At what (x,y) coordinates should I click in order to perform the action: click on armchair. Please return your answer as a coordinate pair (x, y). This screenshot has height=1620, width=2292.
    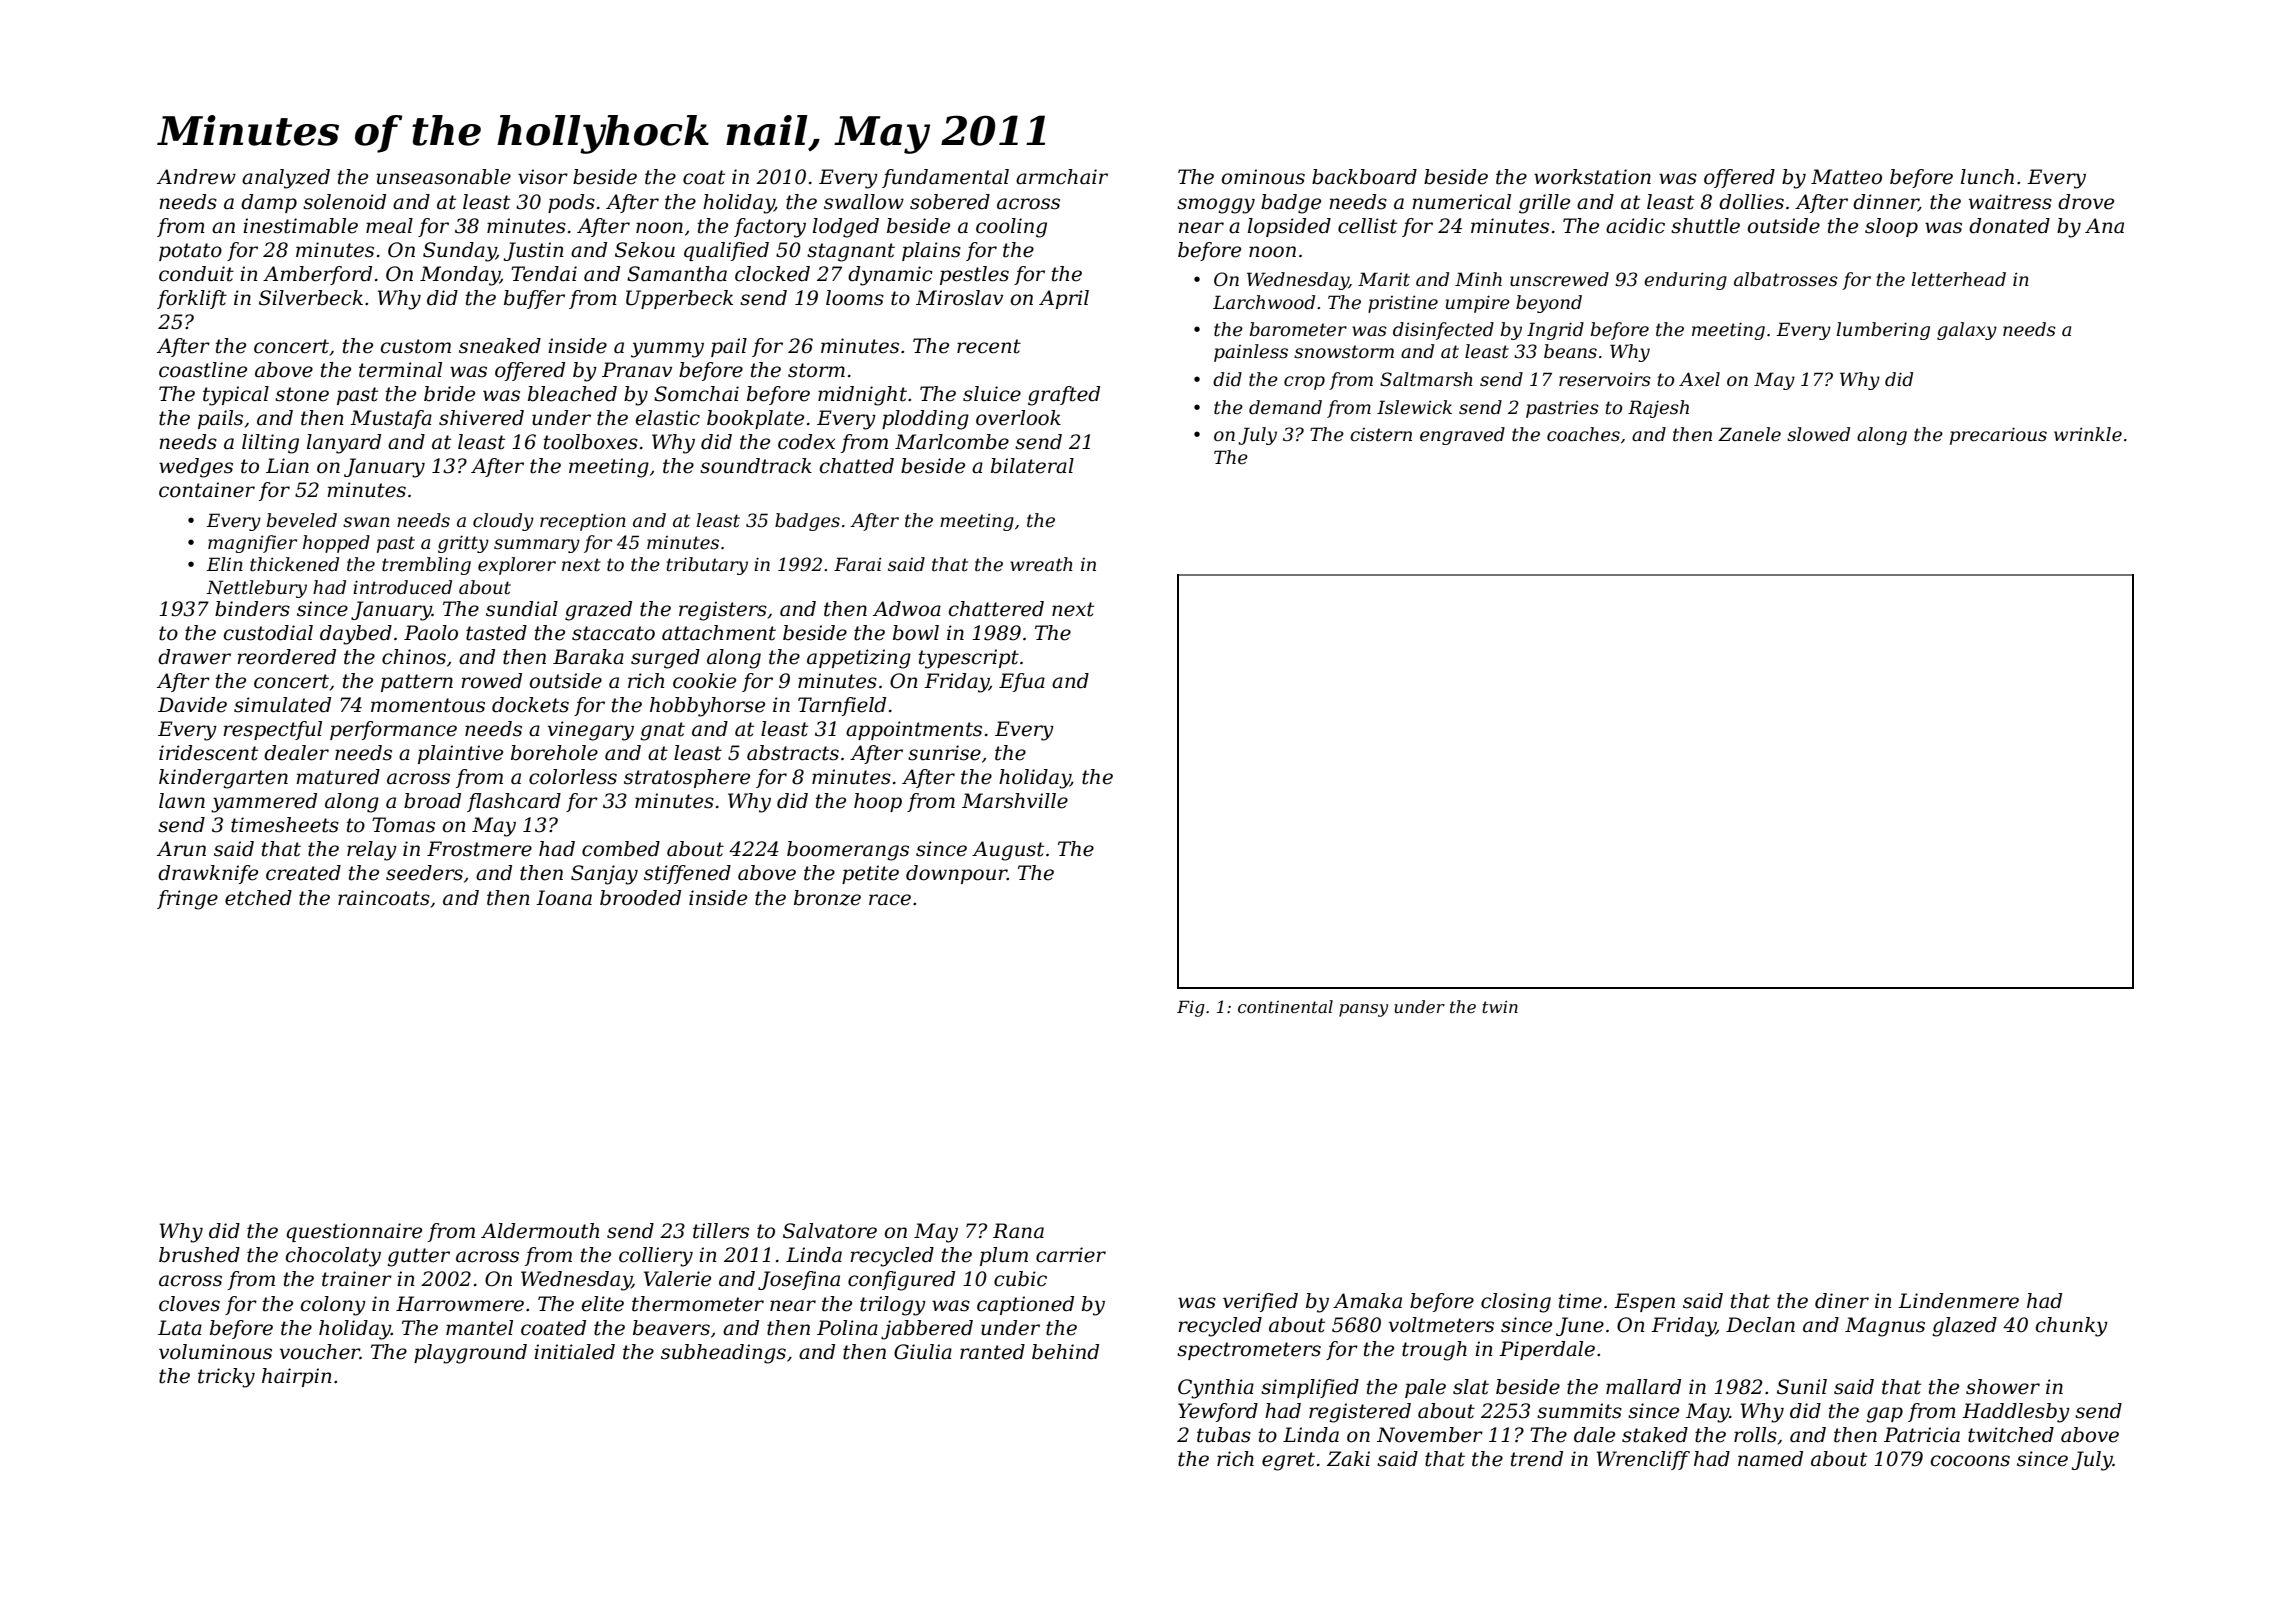
    Looking at the image, I should click on (1062, 177).
